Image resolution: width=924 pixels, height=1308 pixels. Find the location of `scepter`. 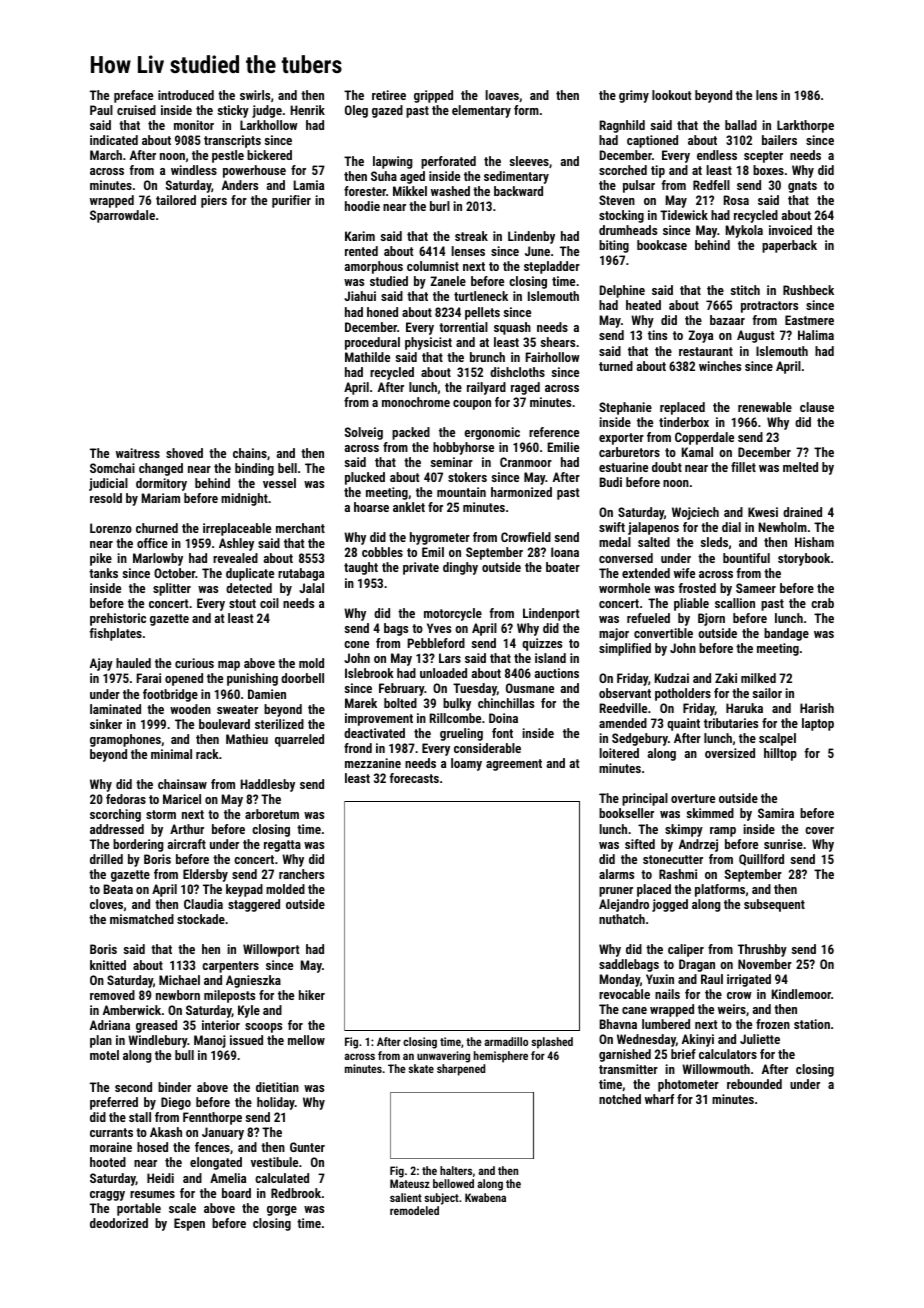

scepter is located at coordinates (763, 157).
